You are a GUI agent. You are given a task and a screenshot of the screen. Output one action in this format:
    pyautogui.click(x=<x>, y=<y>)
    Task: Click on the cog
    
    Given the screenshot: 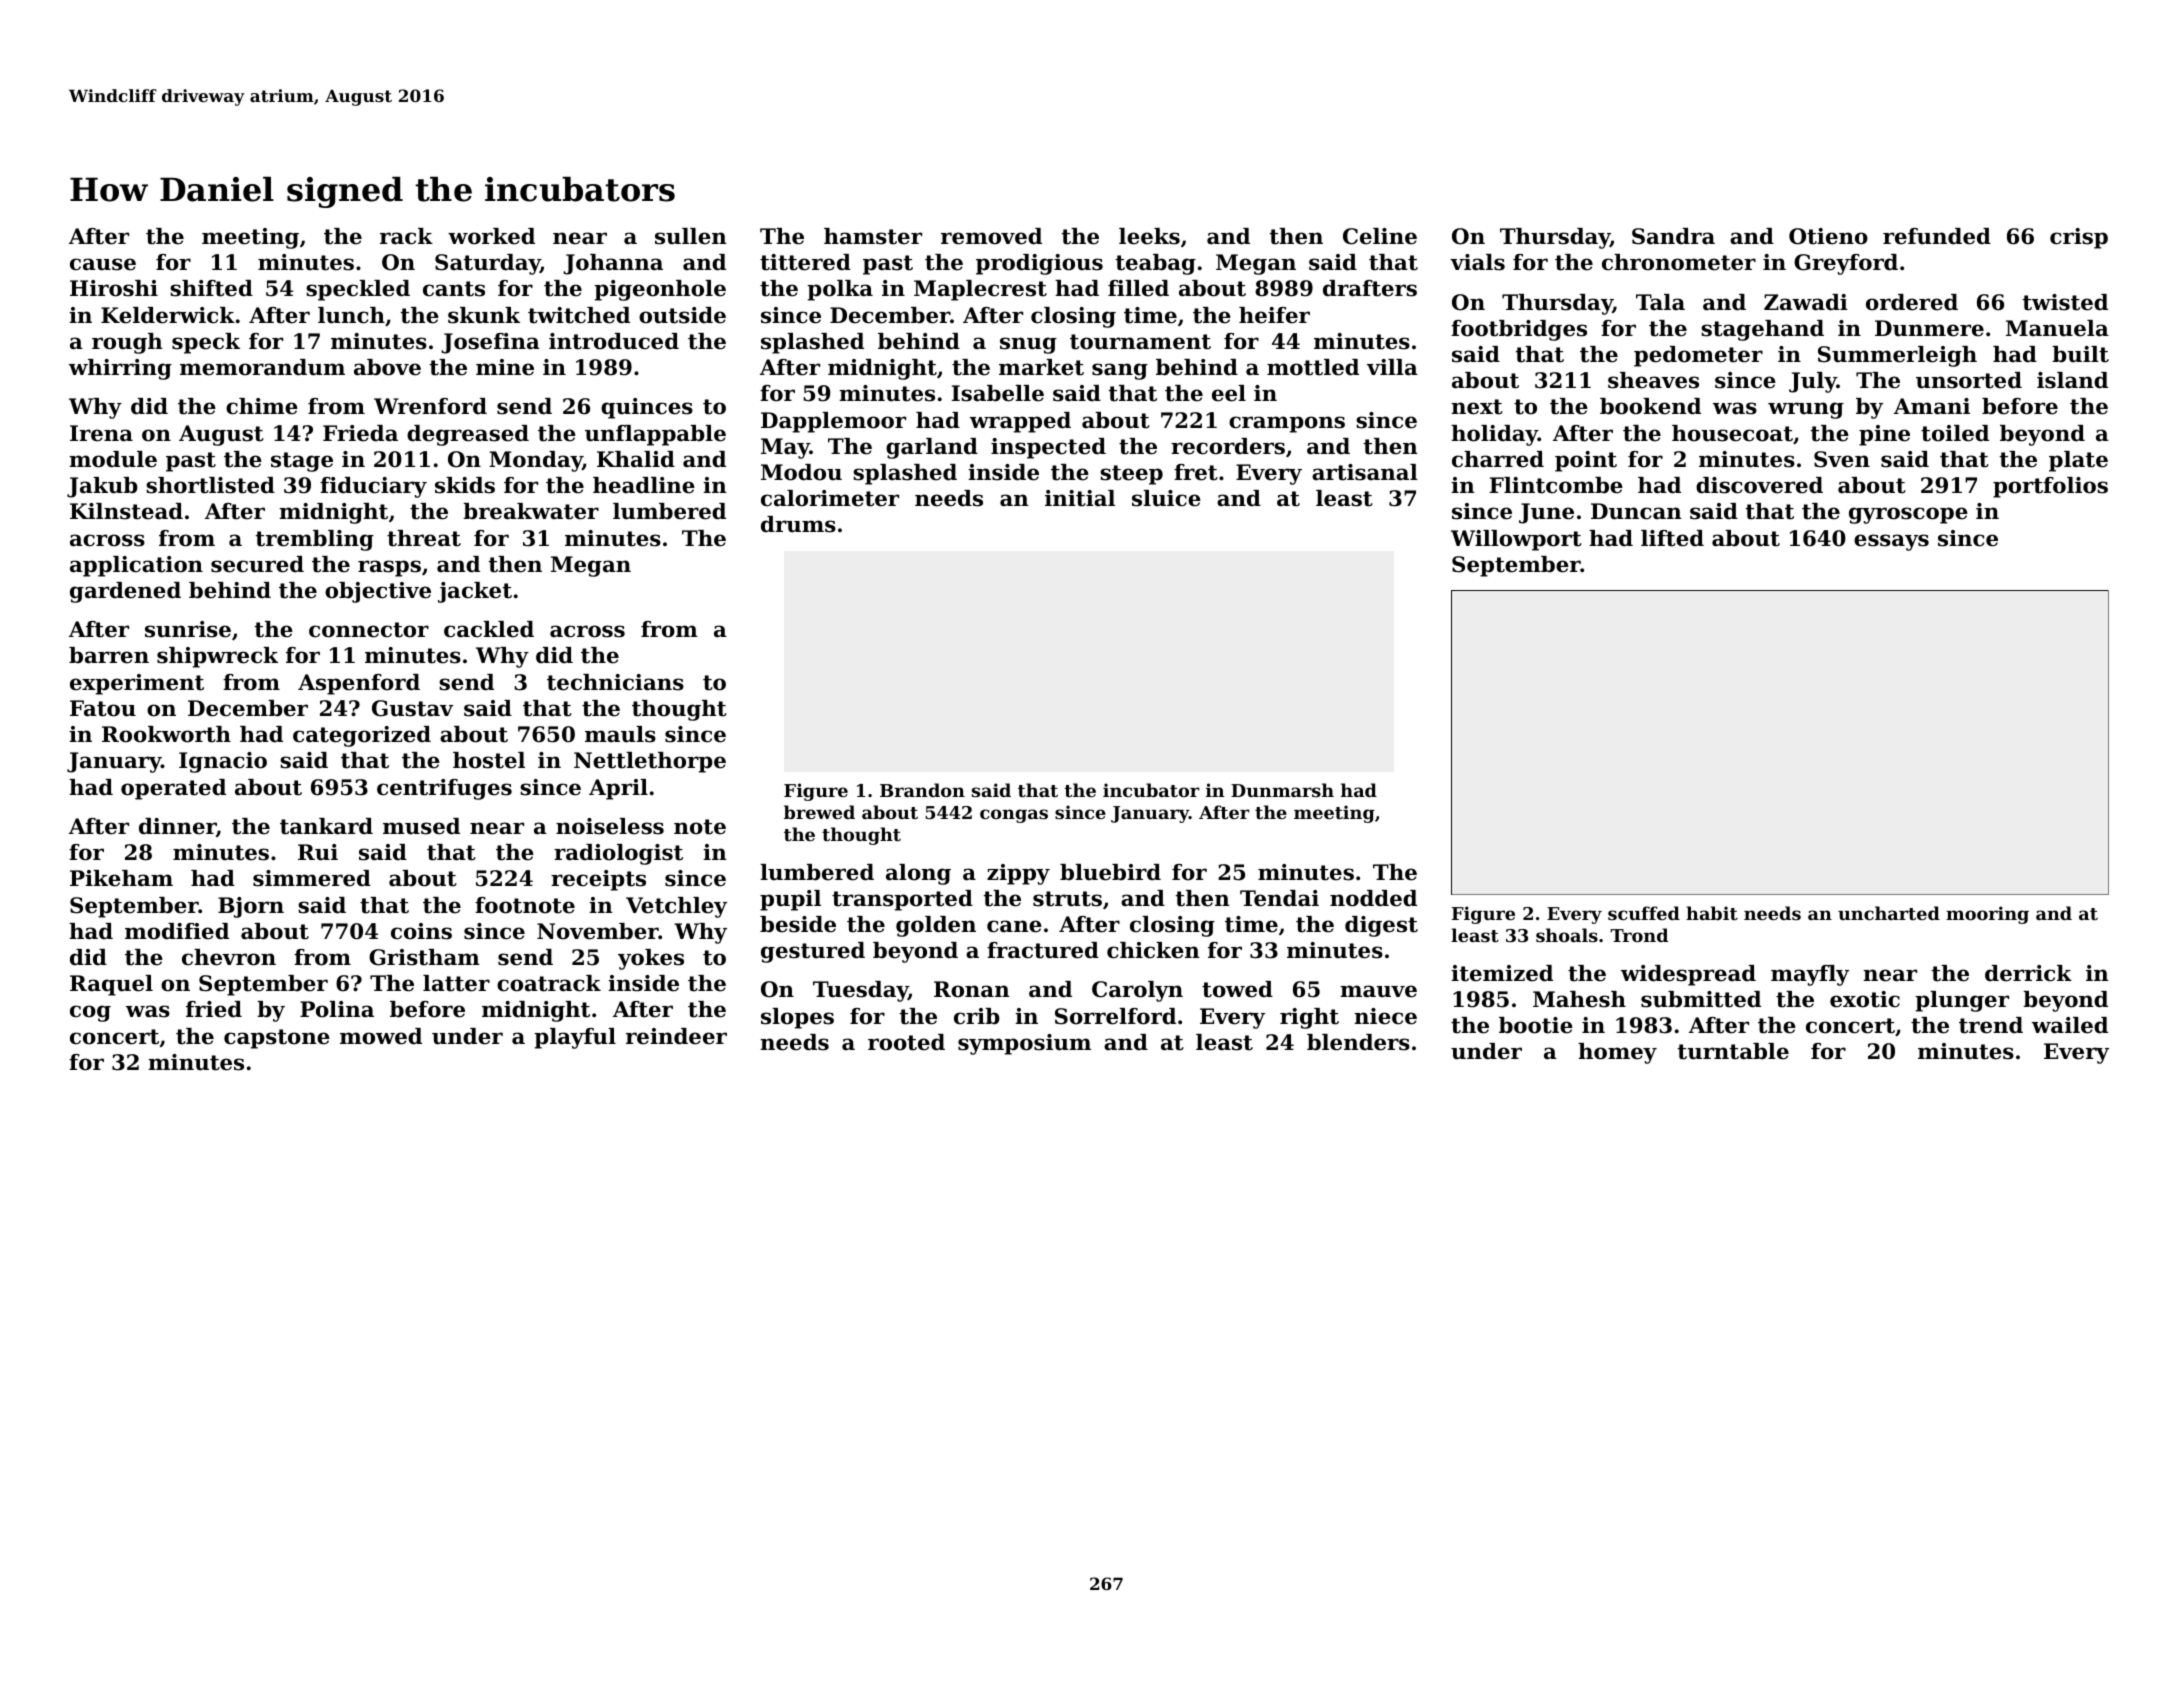 What is the action you would take?
    pyautogui.click(x=90, y=1013)
